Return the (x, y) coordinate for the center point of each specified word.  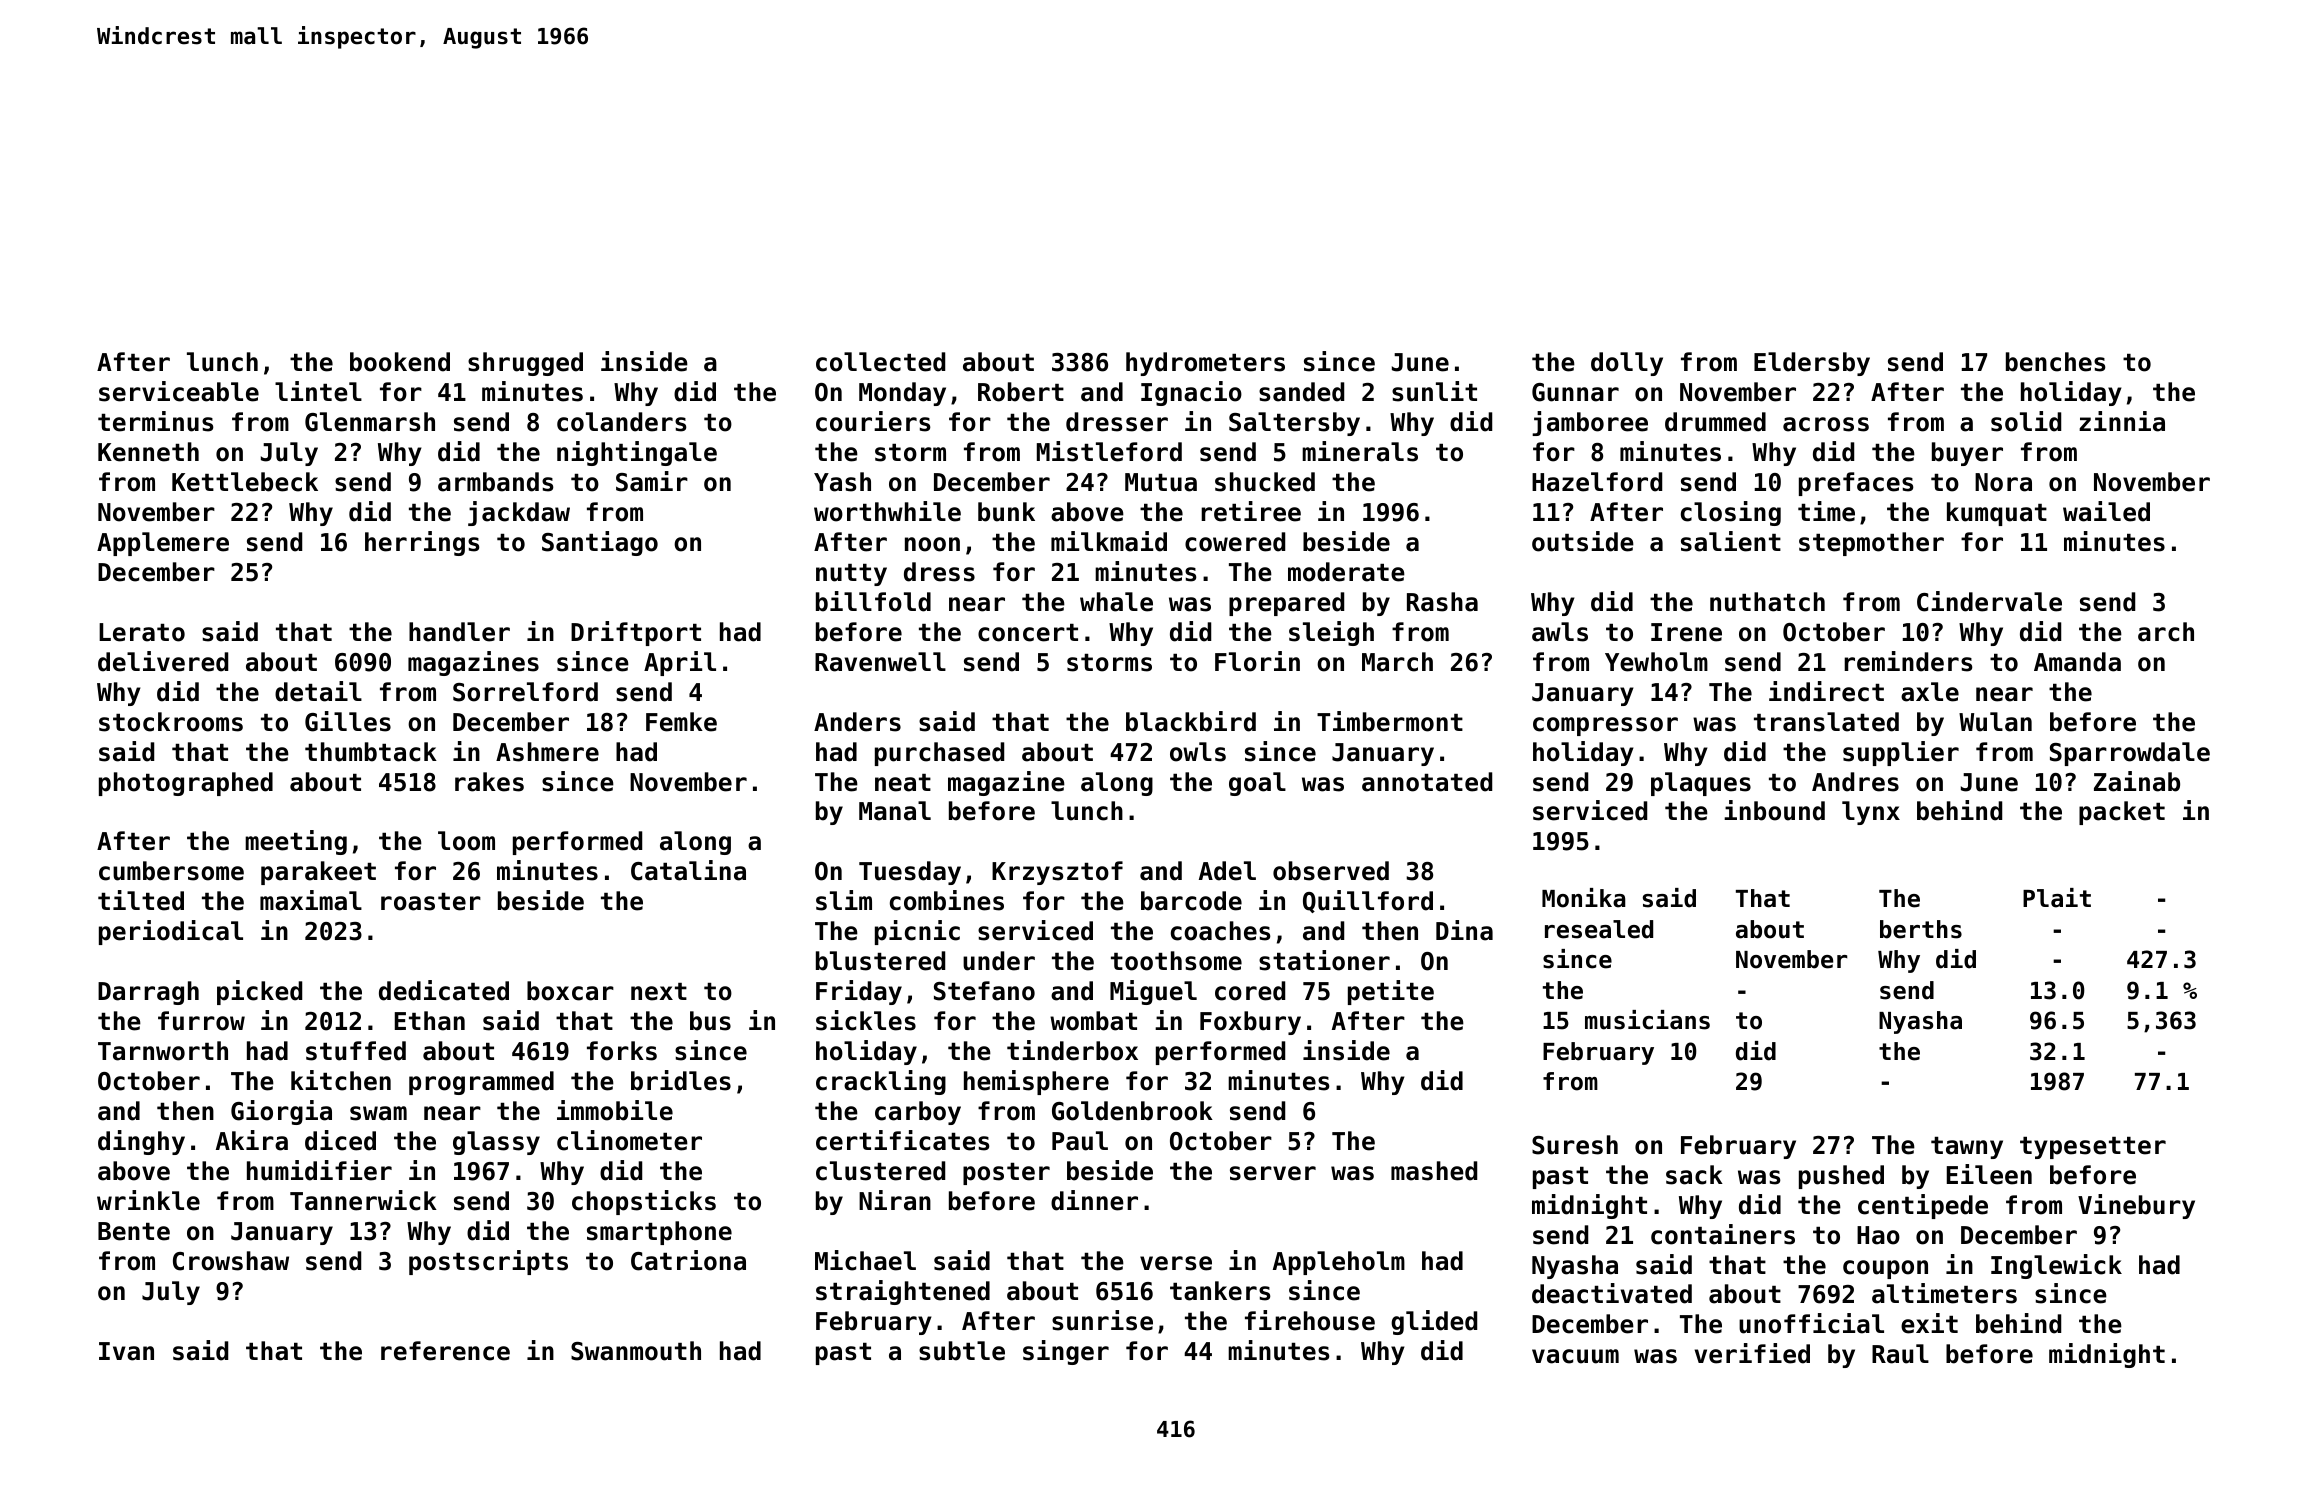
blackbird (1191, 721)
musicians (1647, 1020)
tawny (1967, 1148)
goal (1257, 784)
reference (445, 1351)
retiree (1251, 511)
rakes (489, 782)
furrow (201, 1021)
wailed (2106, 511)
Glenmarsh (370, 422)
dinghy (141, 1142)
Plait (2057, 898)
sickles (866, 1020)
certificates (903, 1140)
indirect (1826, 691)
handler (459, 632)
